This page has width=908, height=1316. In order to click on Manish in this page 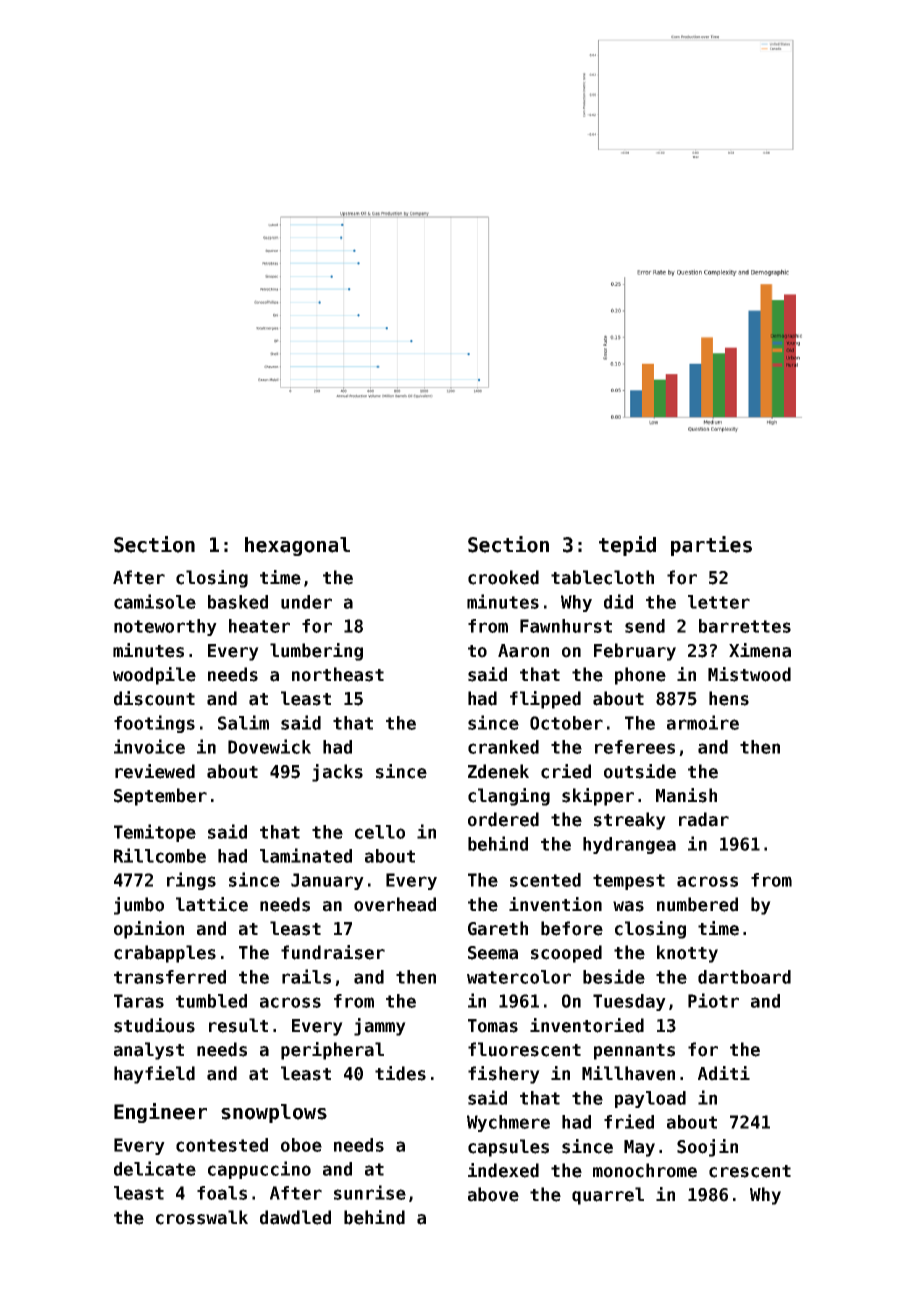, I will do `click(686, 795)`.
